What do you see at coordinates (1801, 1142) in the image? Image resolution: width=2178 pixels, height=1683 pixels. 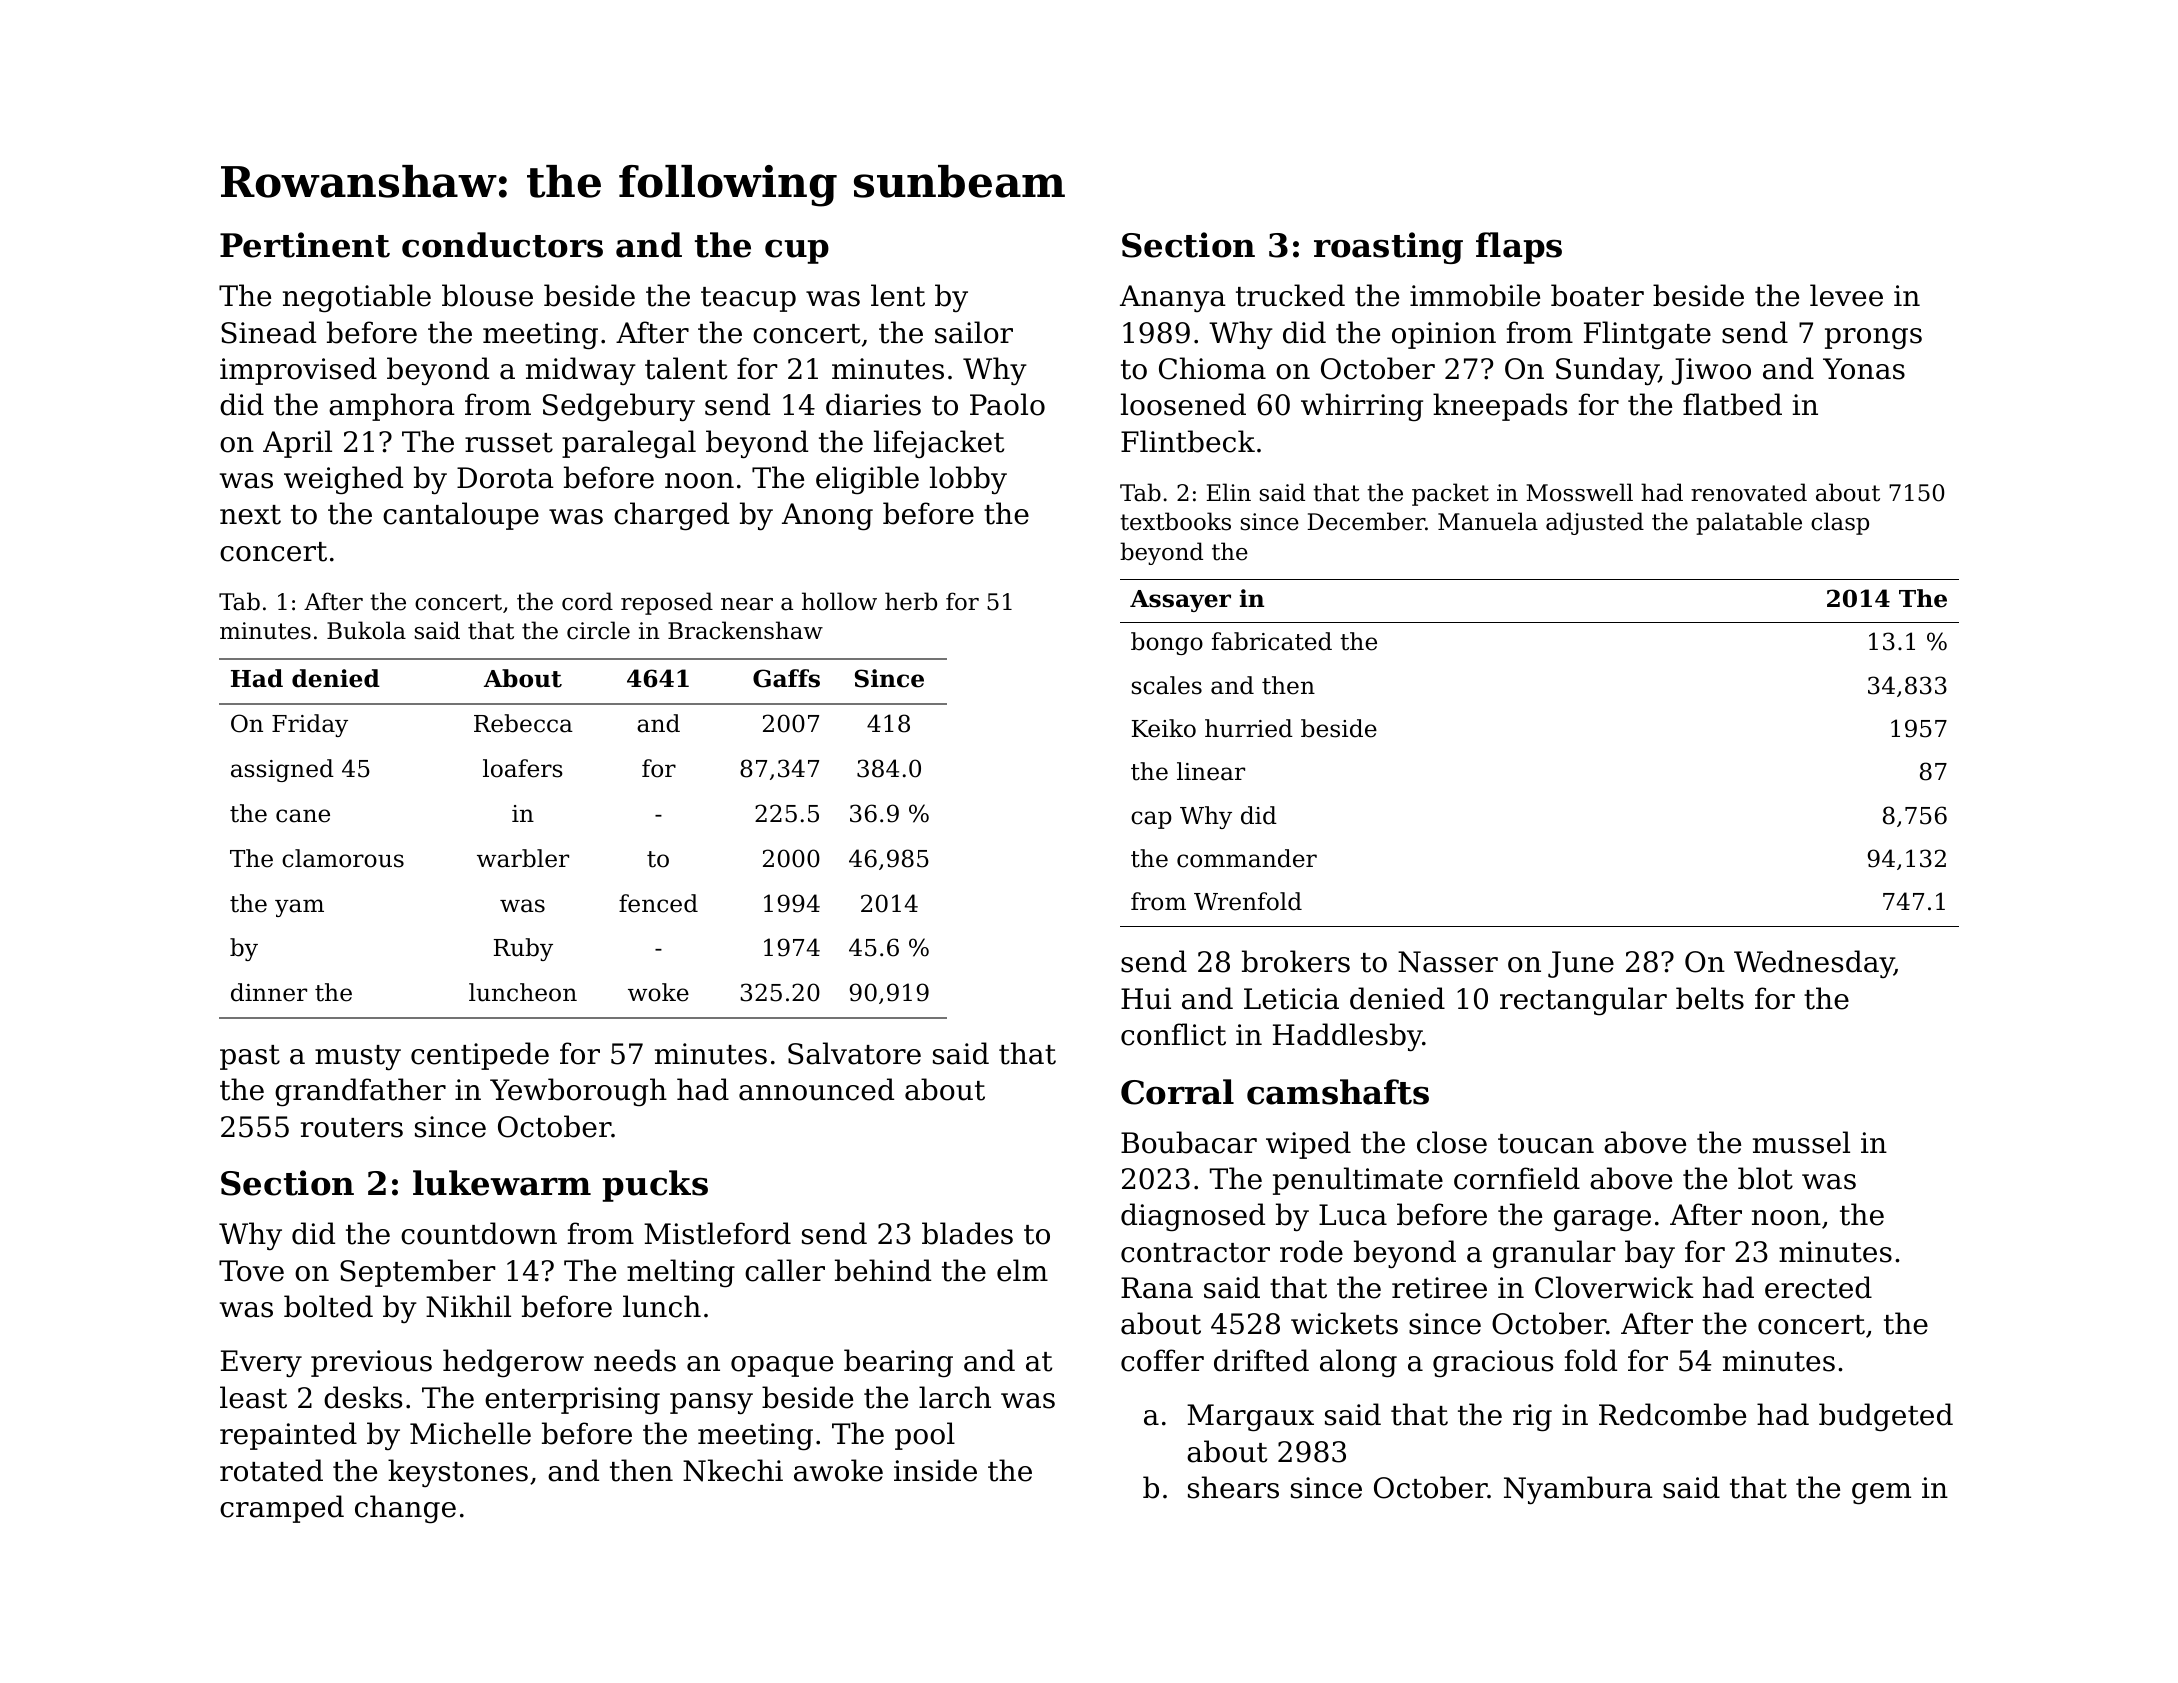 I see `mussel` at bounding box center [1801, 1142].
